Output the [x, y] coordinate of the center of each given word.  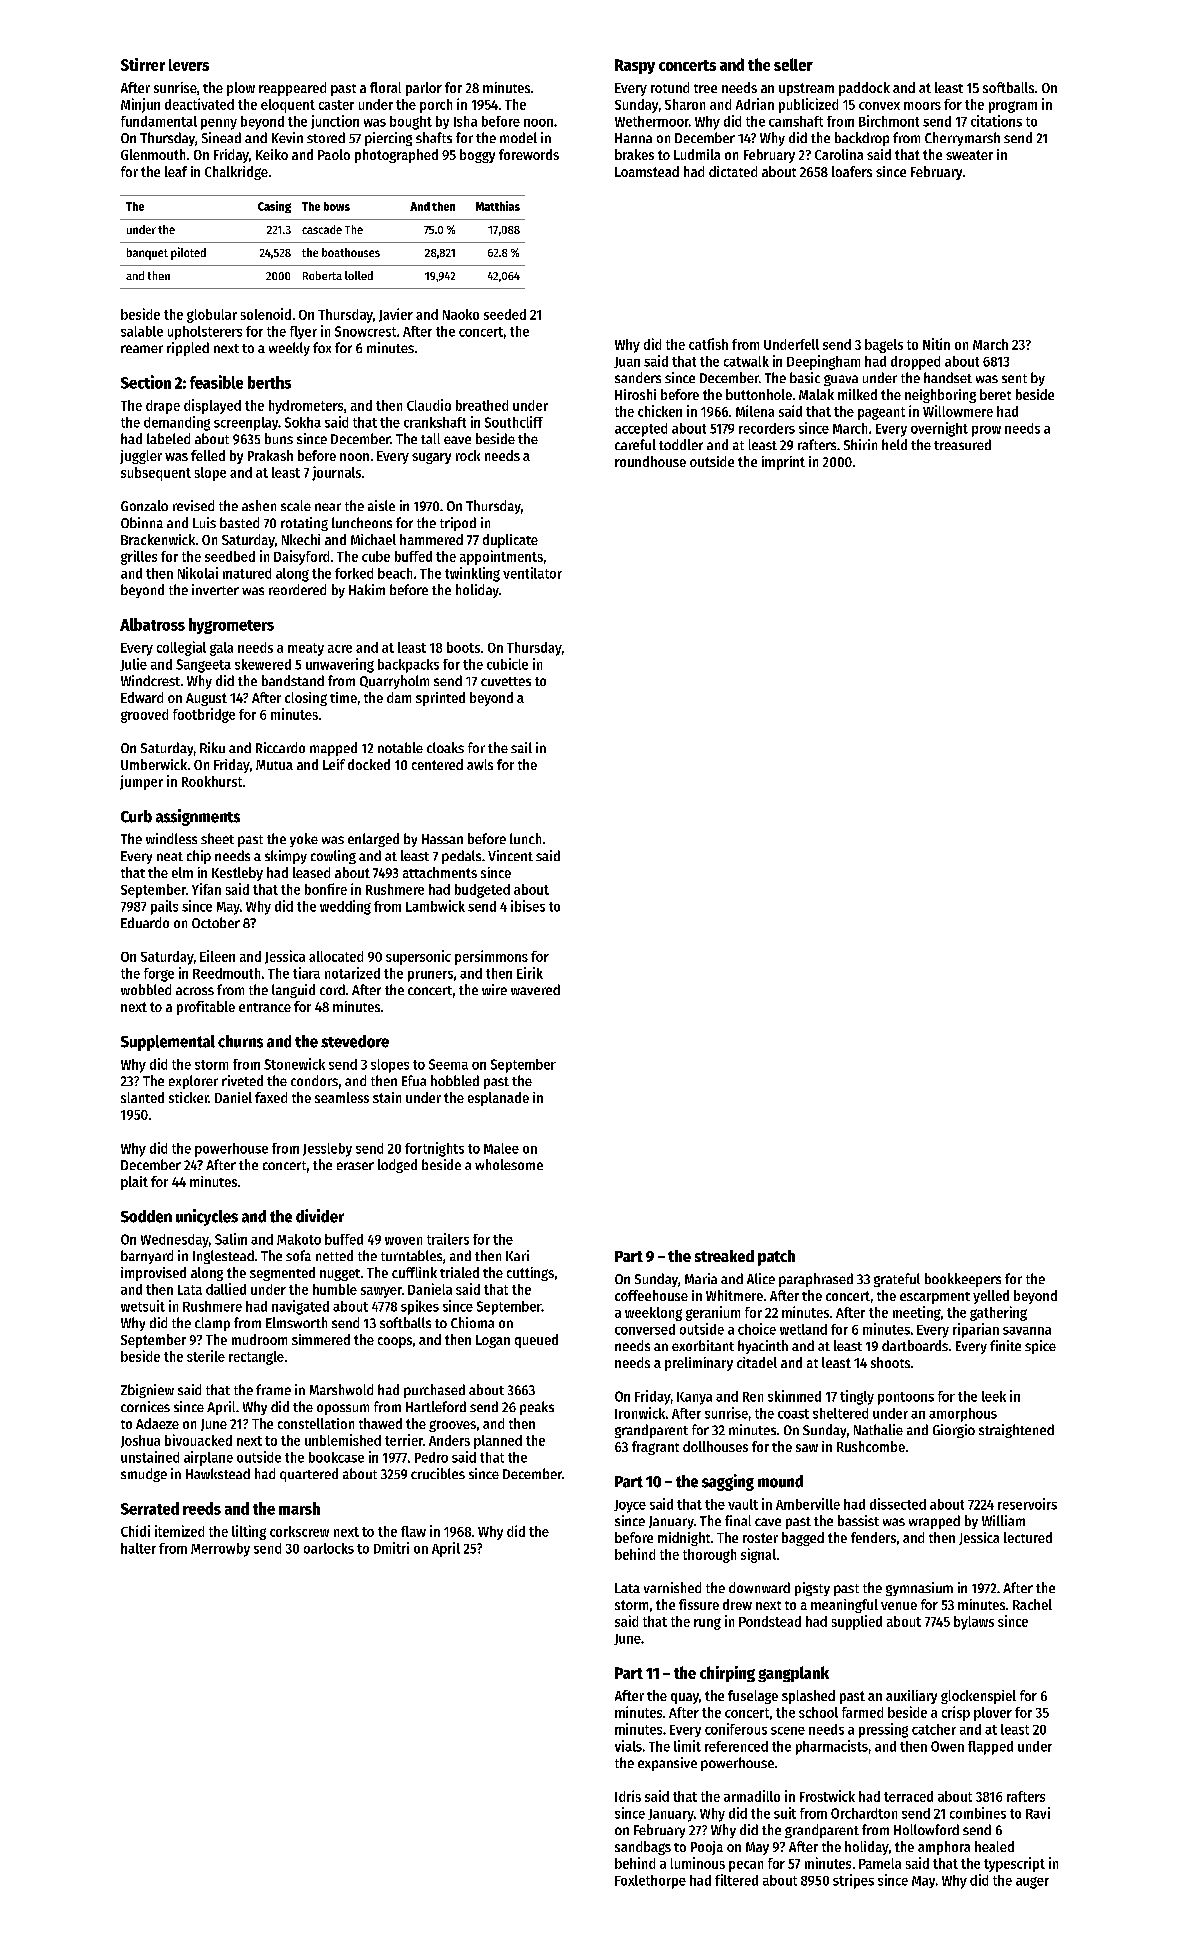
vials [628, 1746]
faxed [271, 1097]
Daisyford [301, 557]
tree [705, 88]
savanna [1027, 1331]
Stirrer [143, 64]
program [1013, 107]
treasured [962, 444]
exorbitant [703, 1345]
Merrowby [220, 1550]
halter [138, 1548]
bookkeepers [963, 1280]
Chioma [472, 1322]
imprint [783, 463]
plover [993, 1714]
